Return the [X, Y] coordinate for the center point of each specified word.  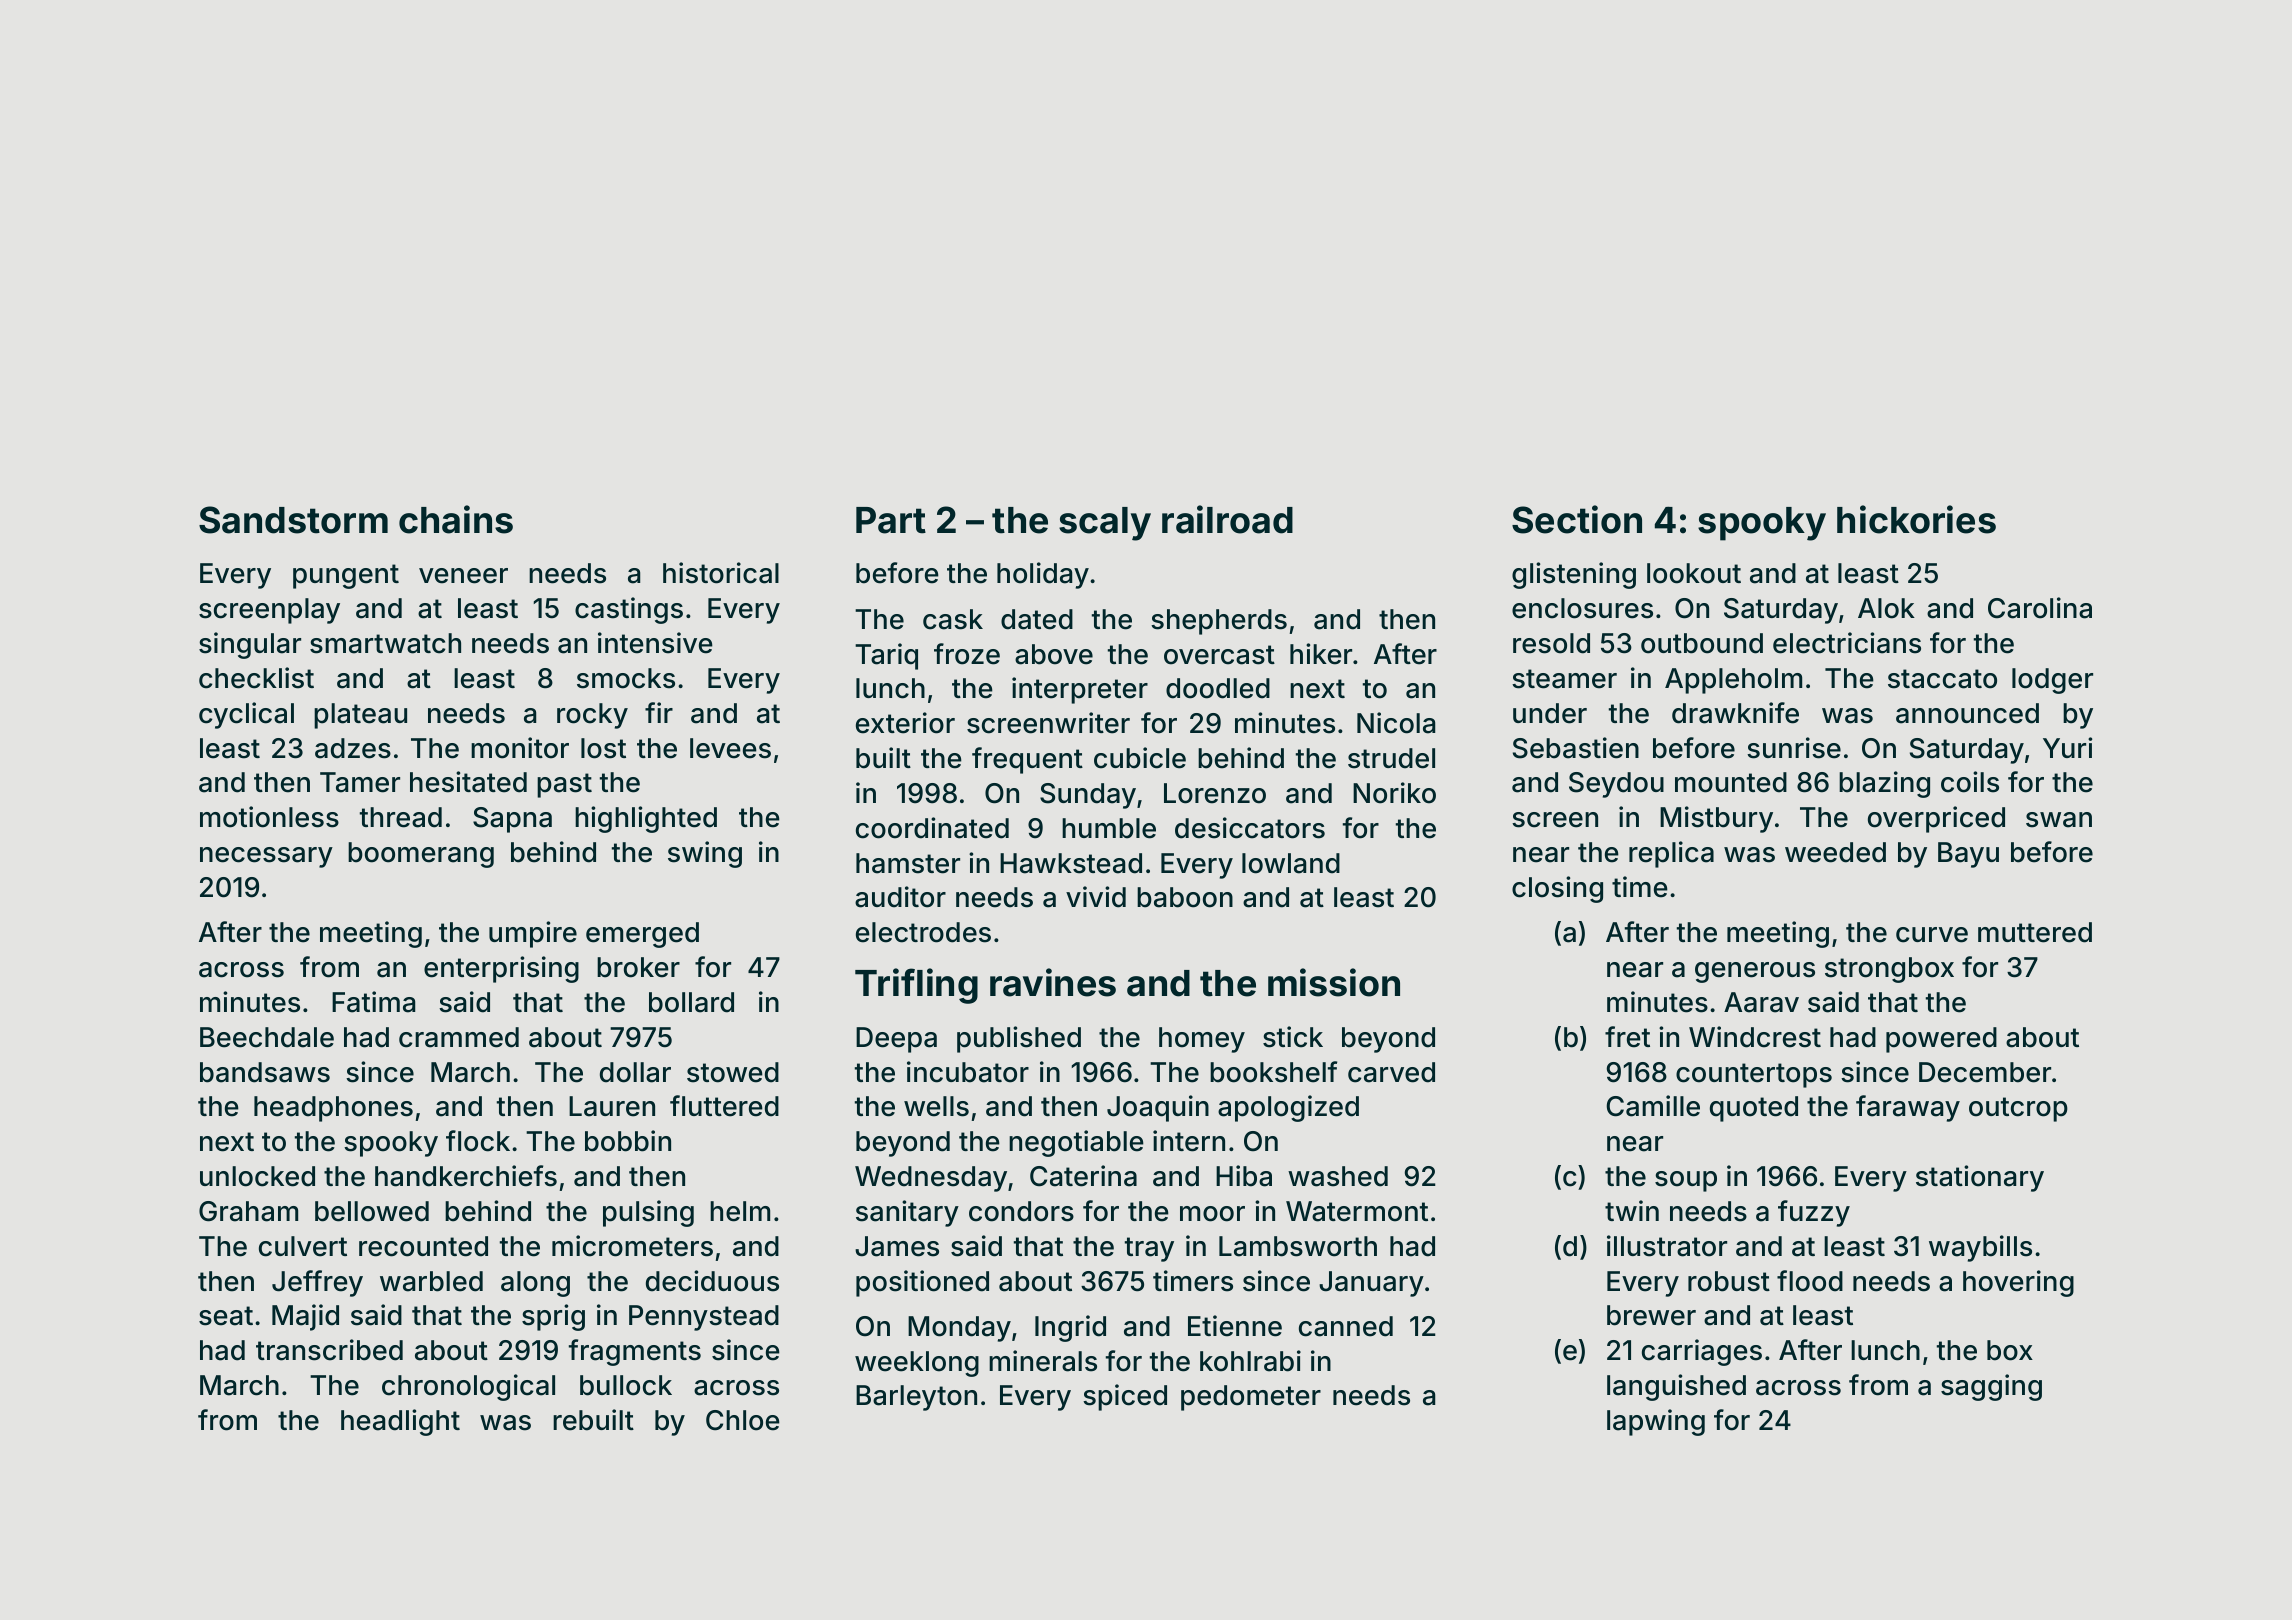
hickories [1916, 519]
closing [1557, 889]
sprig [553, 1317]
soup [1686, 1181]
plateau [360, 716]
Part [891, 520]
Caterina [1083, 1176]
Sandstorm [293, 520]
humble [1109, 828]
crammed [459, 1037]
